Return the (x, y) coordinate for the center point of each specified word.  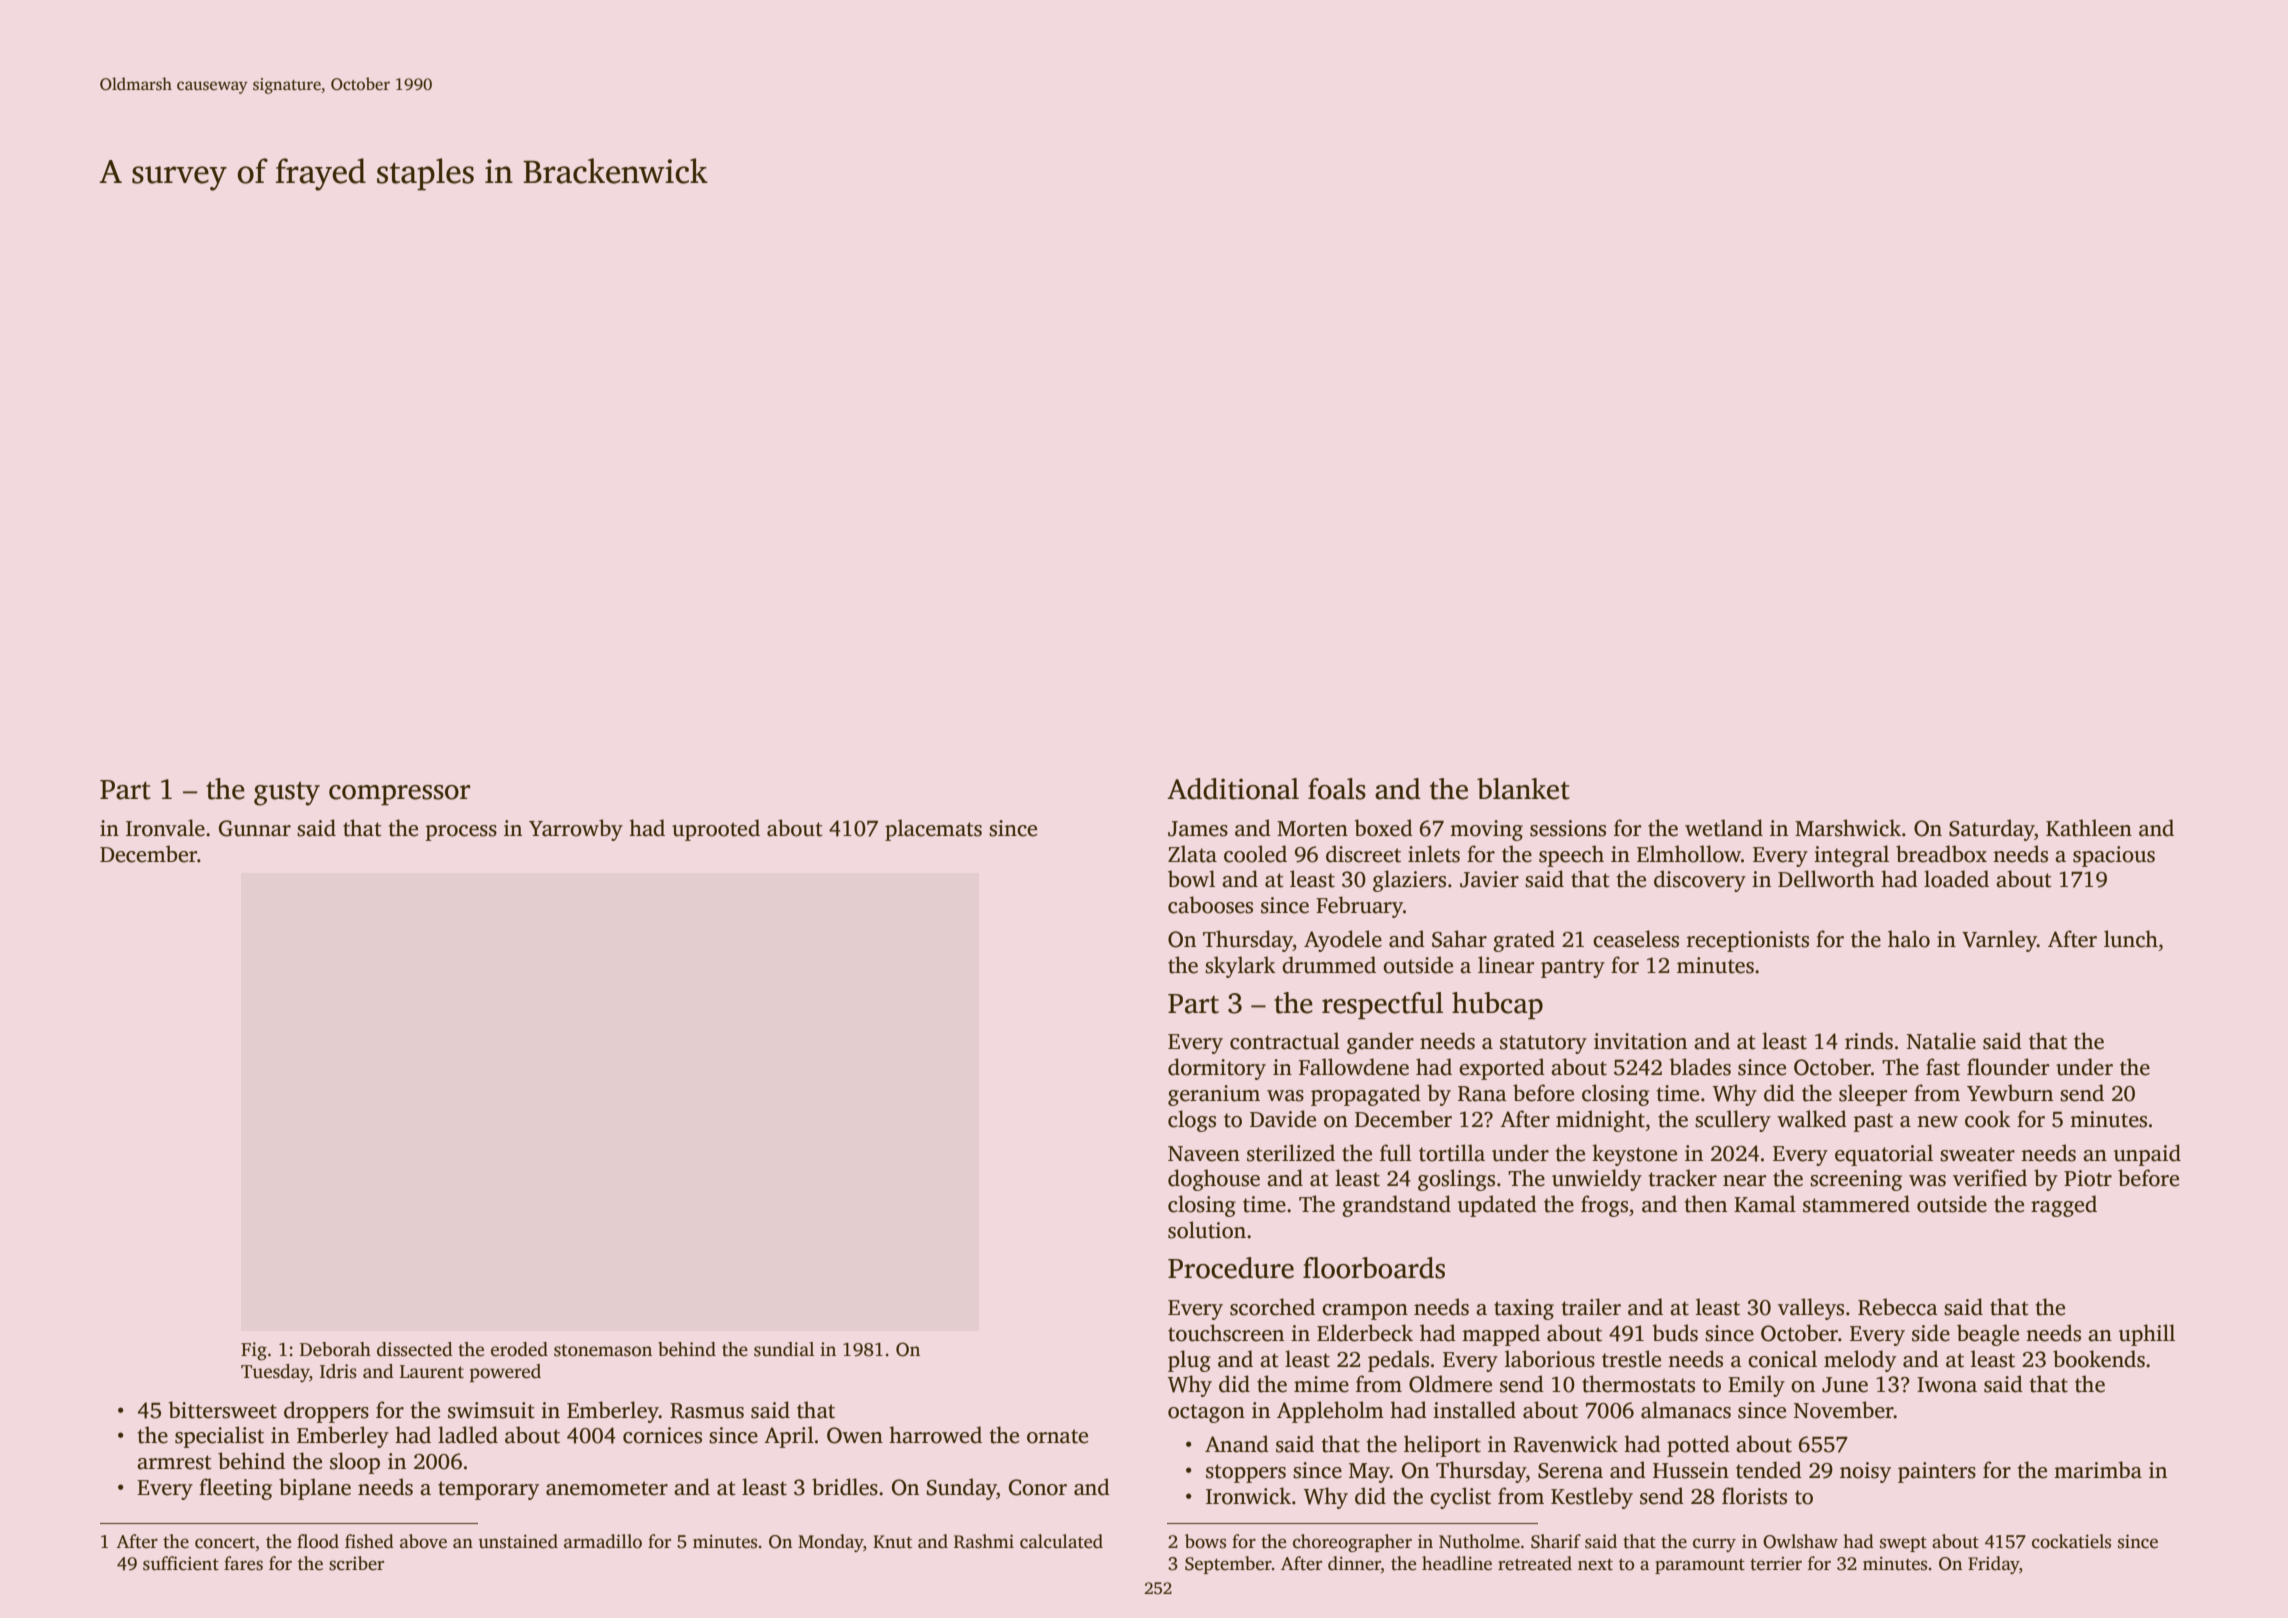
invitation (1640, 1041)
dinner (1354, 1563)
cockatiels (2071, 1541)
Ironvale (165, 828)
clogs (1192, 1121)
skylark (1240, 967)
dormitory (1217, 1069)
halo (1909, 939)
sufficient (181, 1563)
